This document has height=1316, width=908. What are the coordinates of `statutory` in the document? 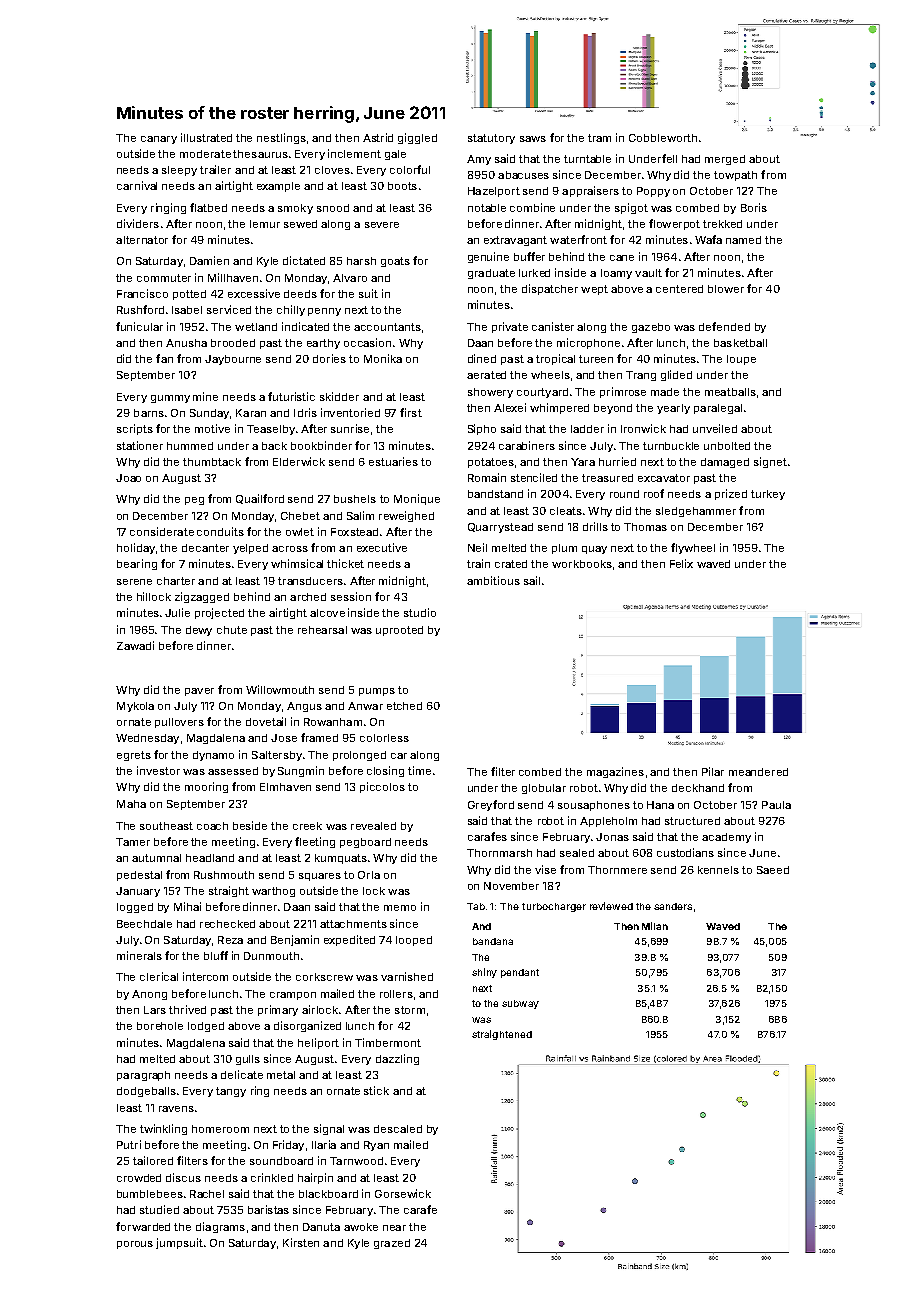 It's located at (491, 139).
